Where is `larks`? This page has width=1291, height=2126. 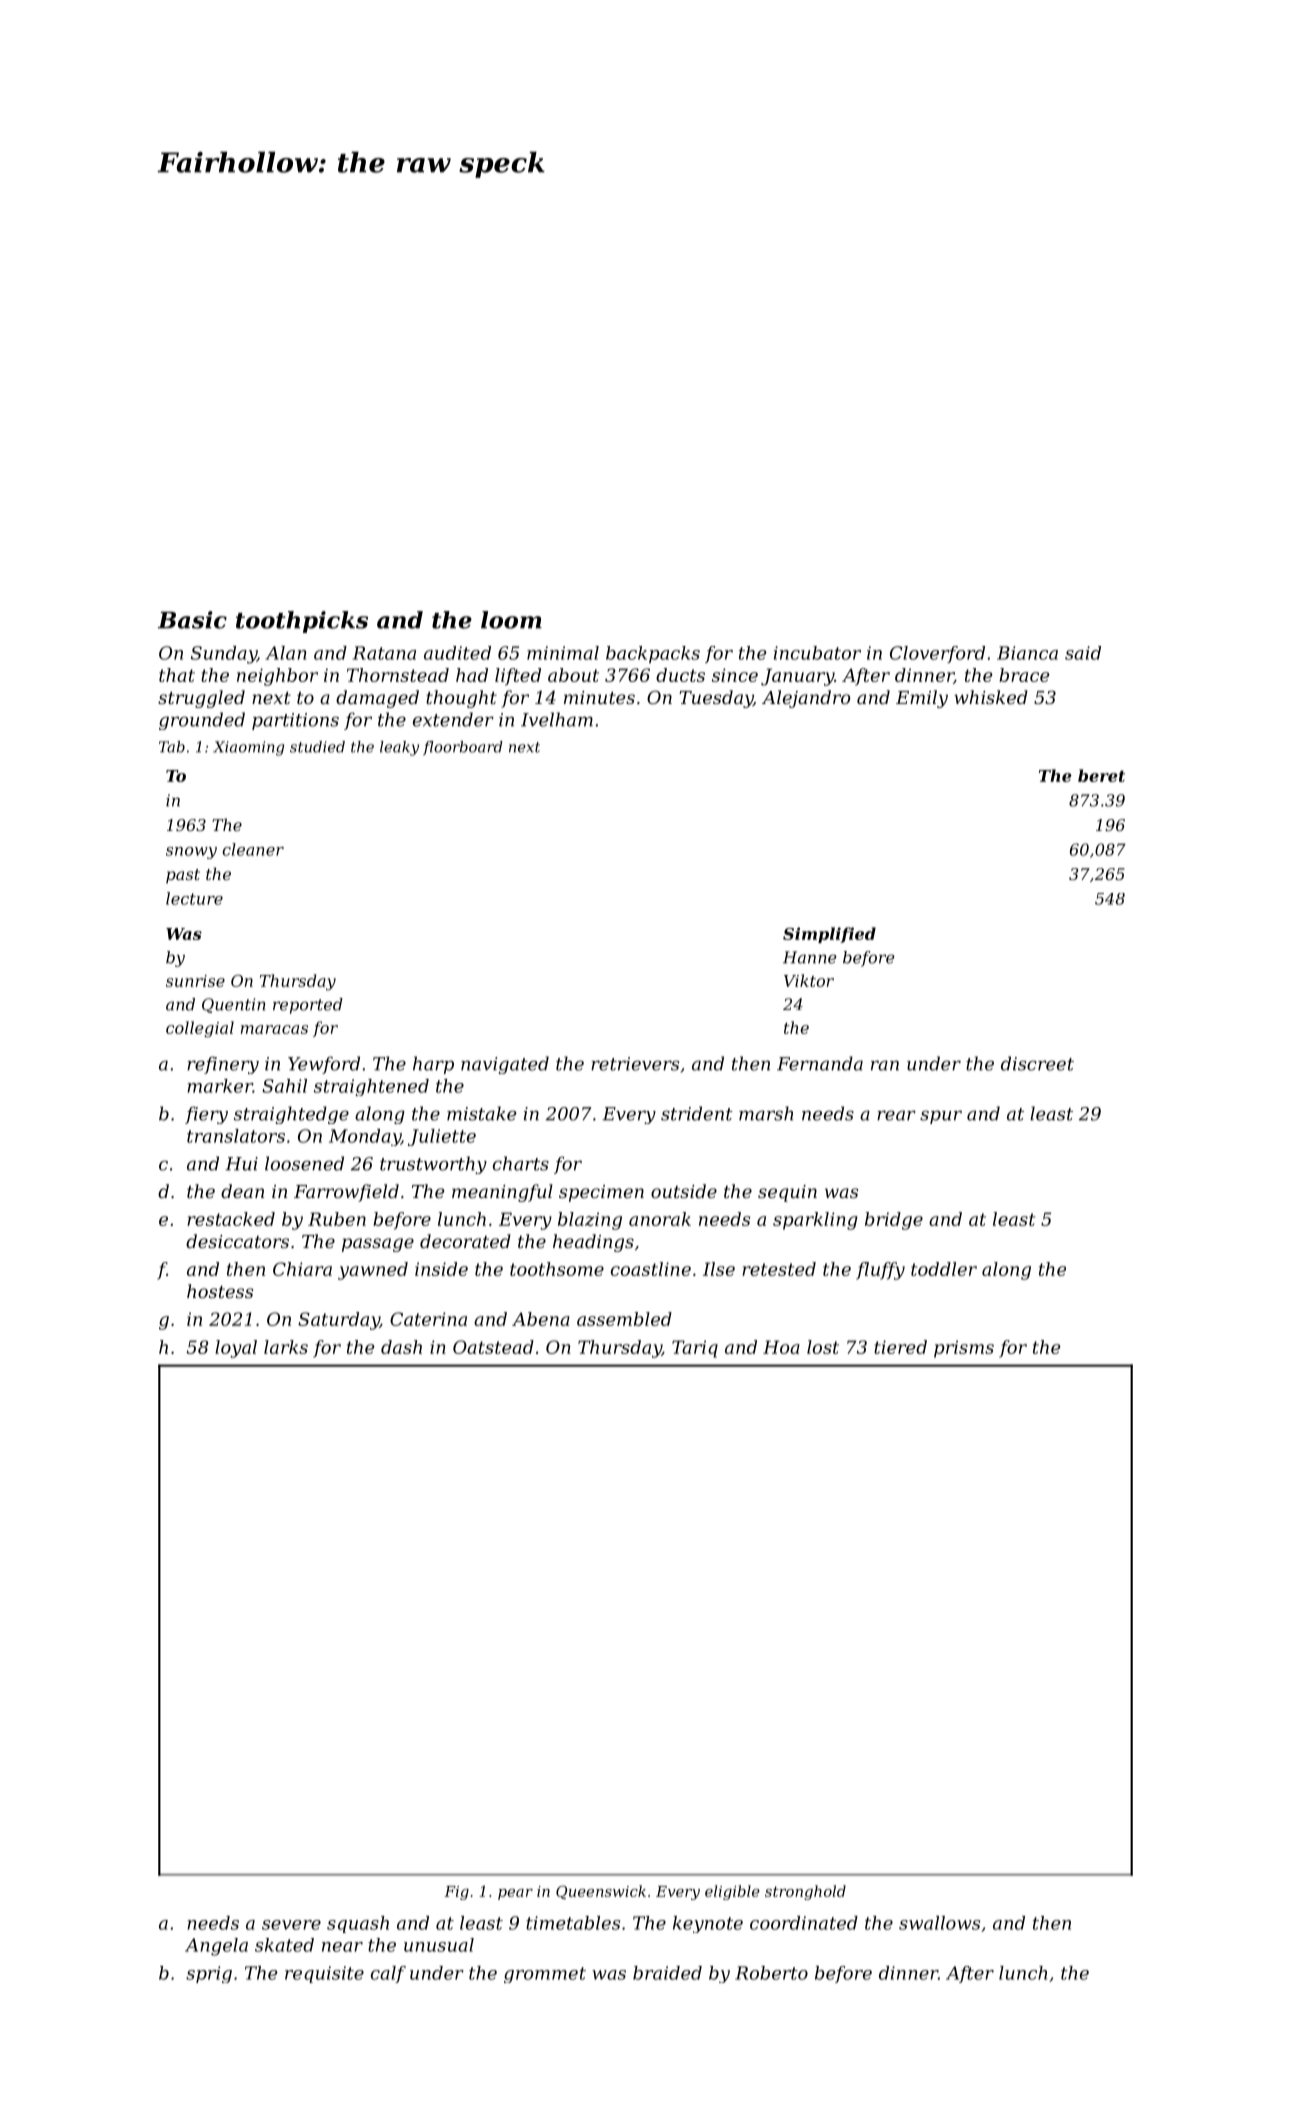 larks is located at coordinates (286, 1347).
